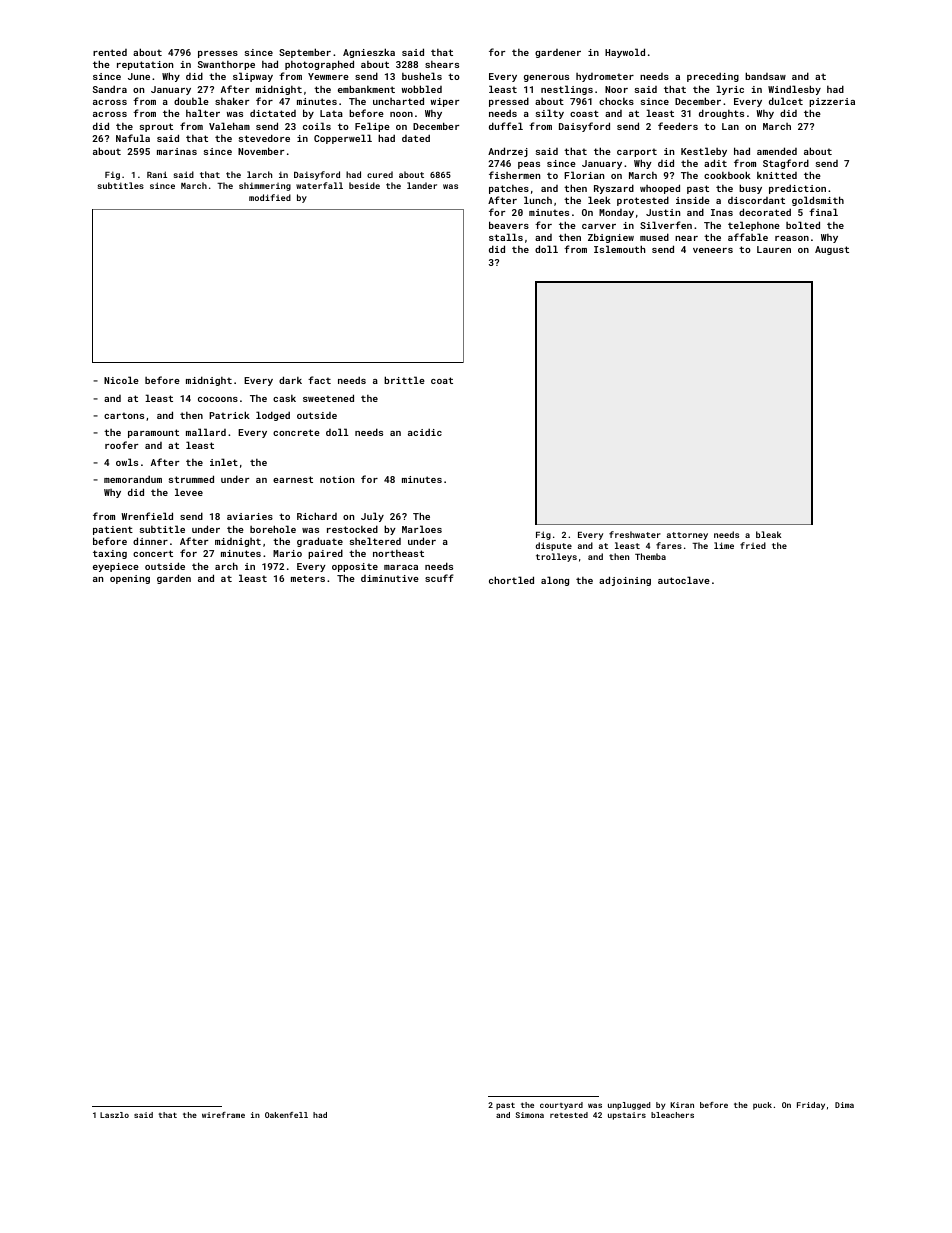  Describe the element at coordinates (684, 580) in the screenshot. I see `autoclave` at that location.
